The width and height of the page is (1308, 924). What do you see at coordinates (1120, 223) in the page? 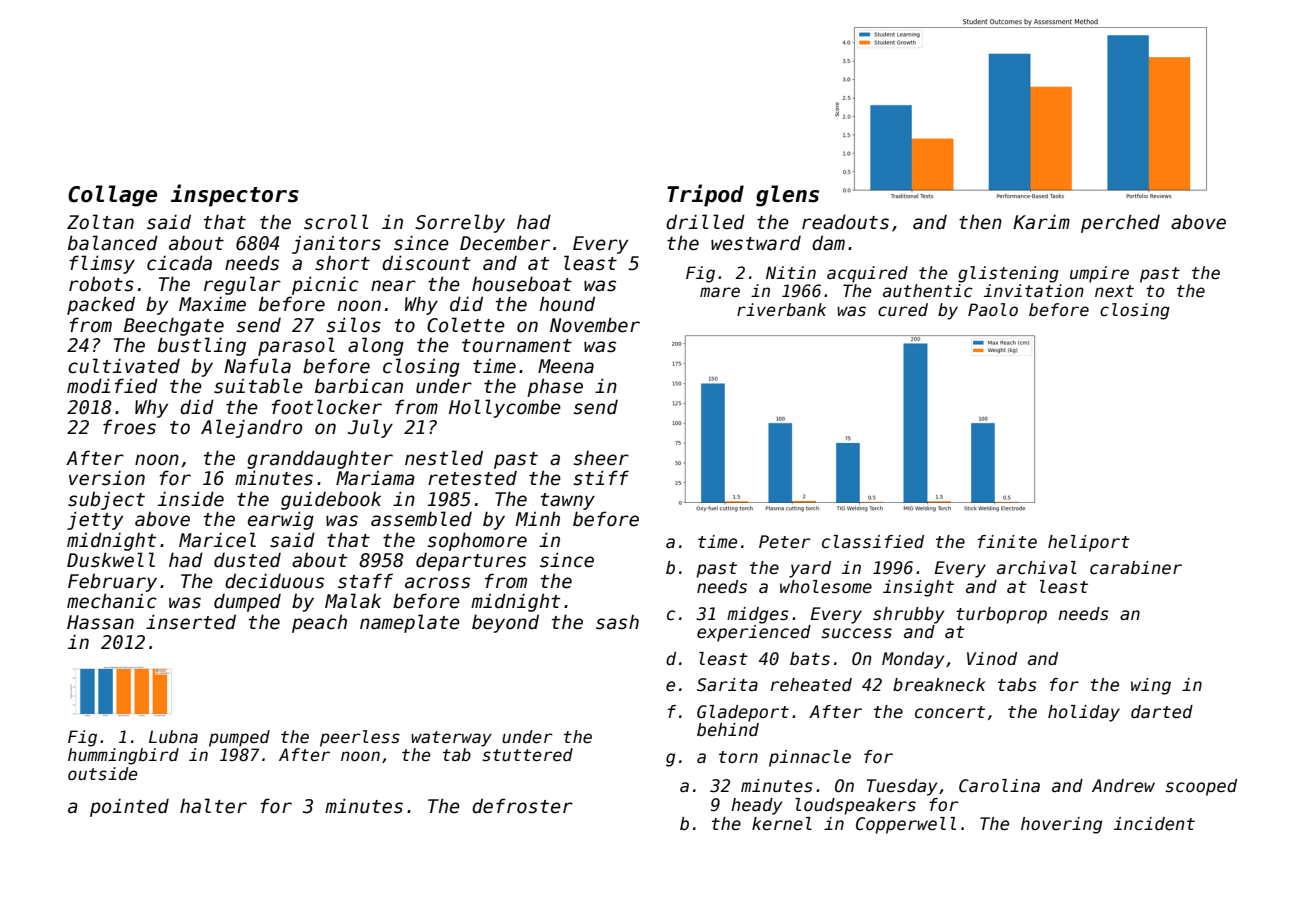
I see `perched` at bounding box center [1120, 223].
